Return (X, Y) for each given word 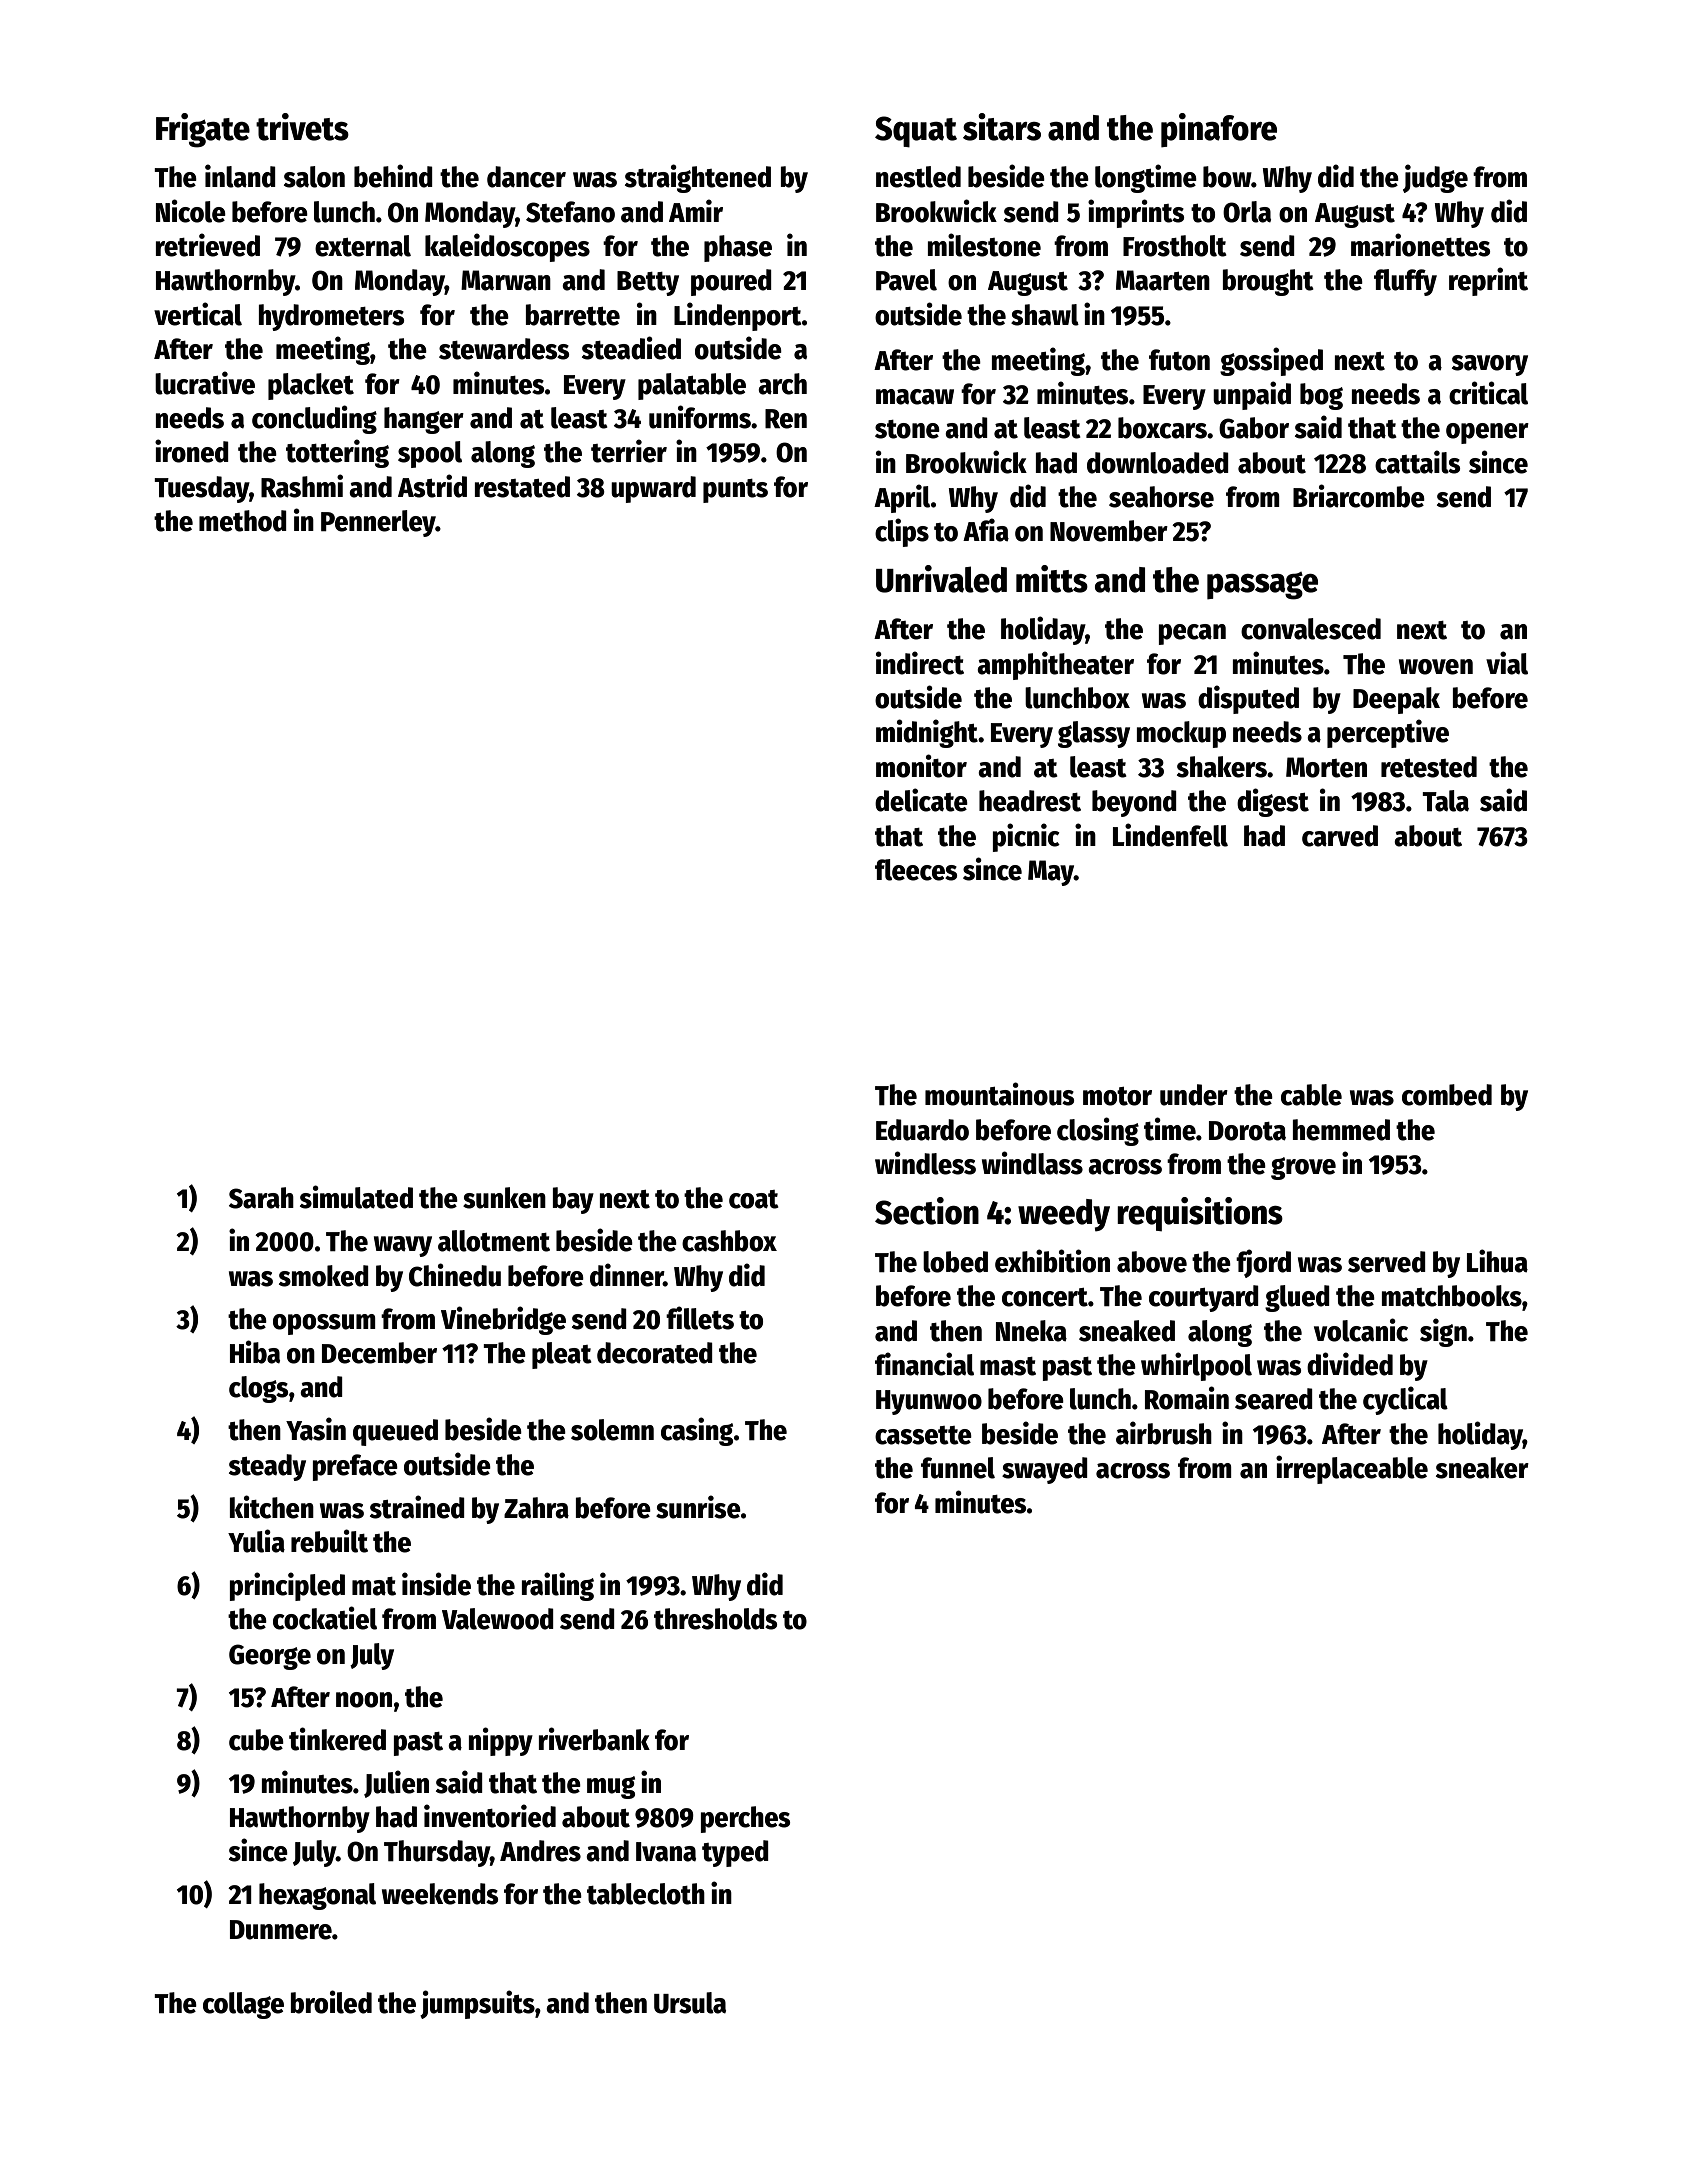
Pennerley (378, 523)
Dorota (1247, 1131)
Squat (916, 132)
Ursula (690, 2003)
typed (735, 1853)
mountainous (999, 1094)
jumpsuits (477, 2004)
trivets (302, 127)
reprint (1488, 281)
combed (1447, 1095)
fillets (700, 1318)
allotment (494, 1241)
